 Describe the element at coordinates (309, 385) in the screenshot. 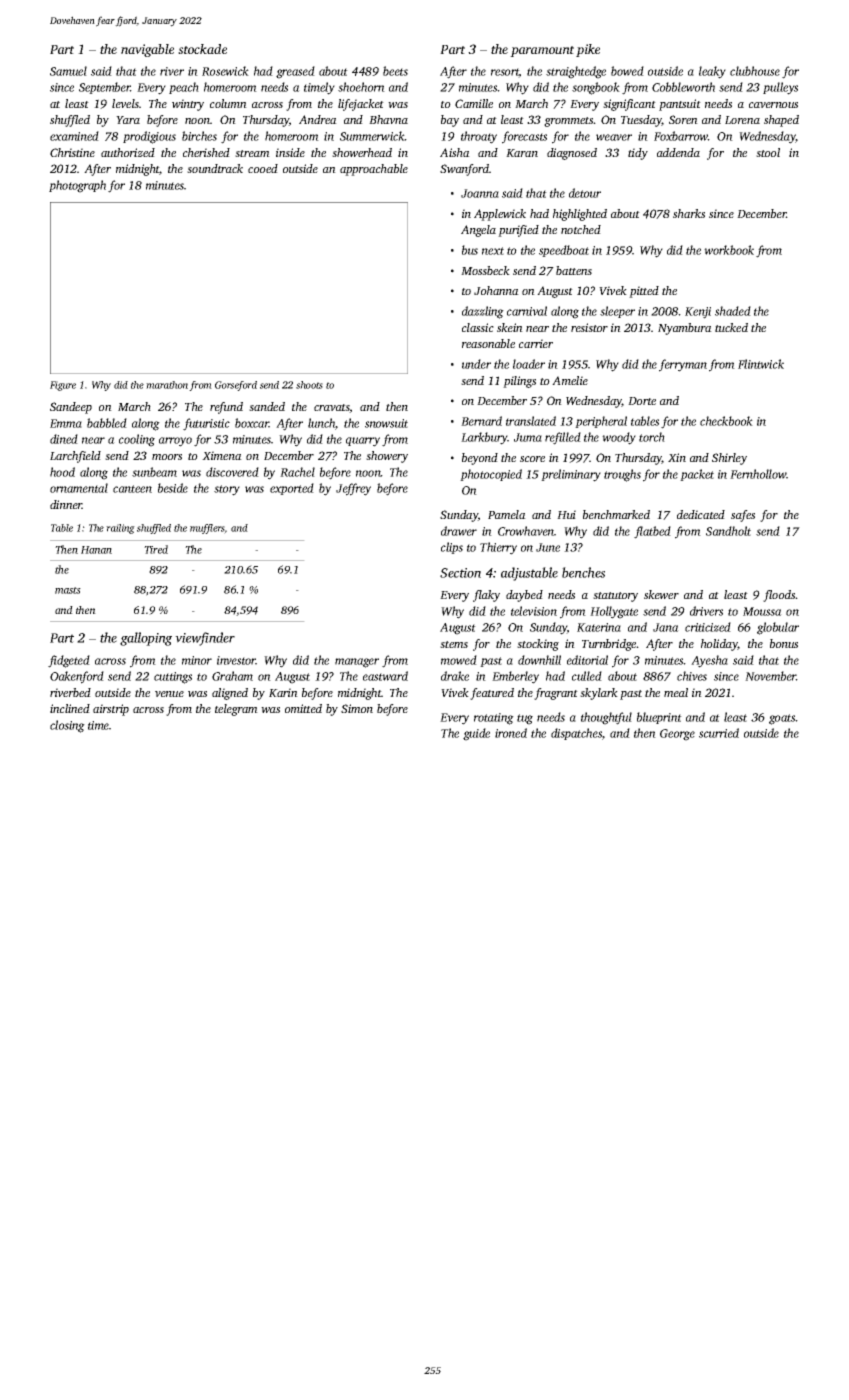

I see `shoots` at that location.
